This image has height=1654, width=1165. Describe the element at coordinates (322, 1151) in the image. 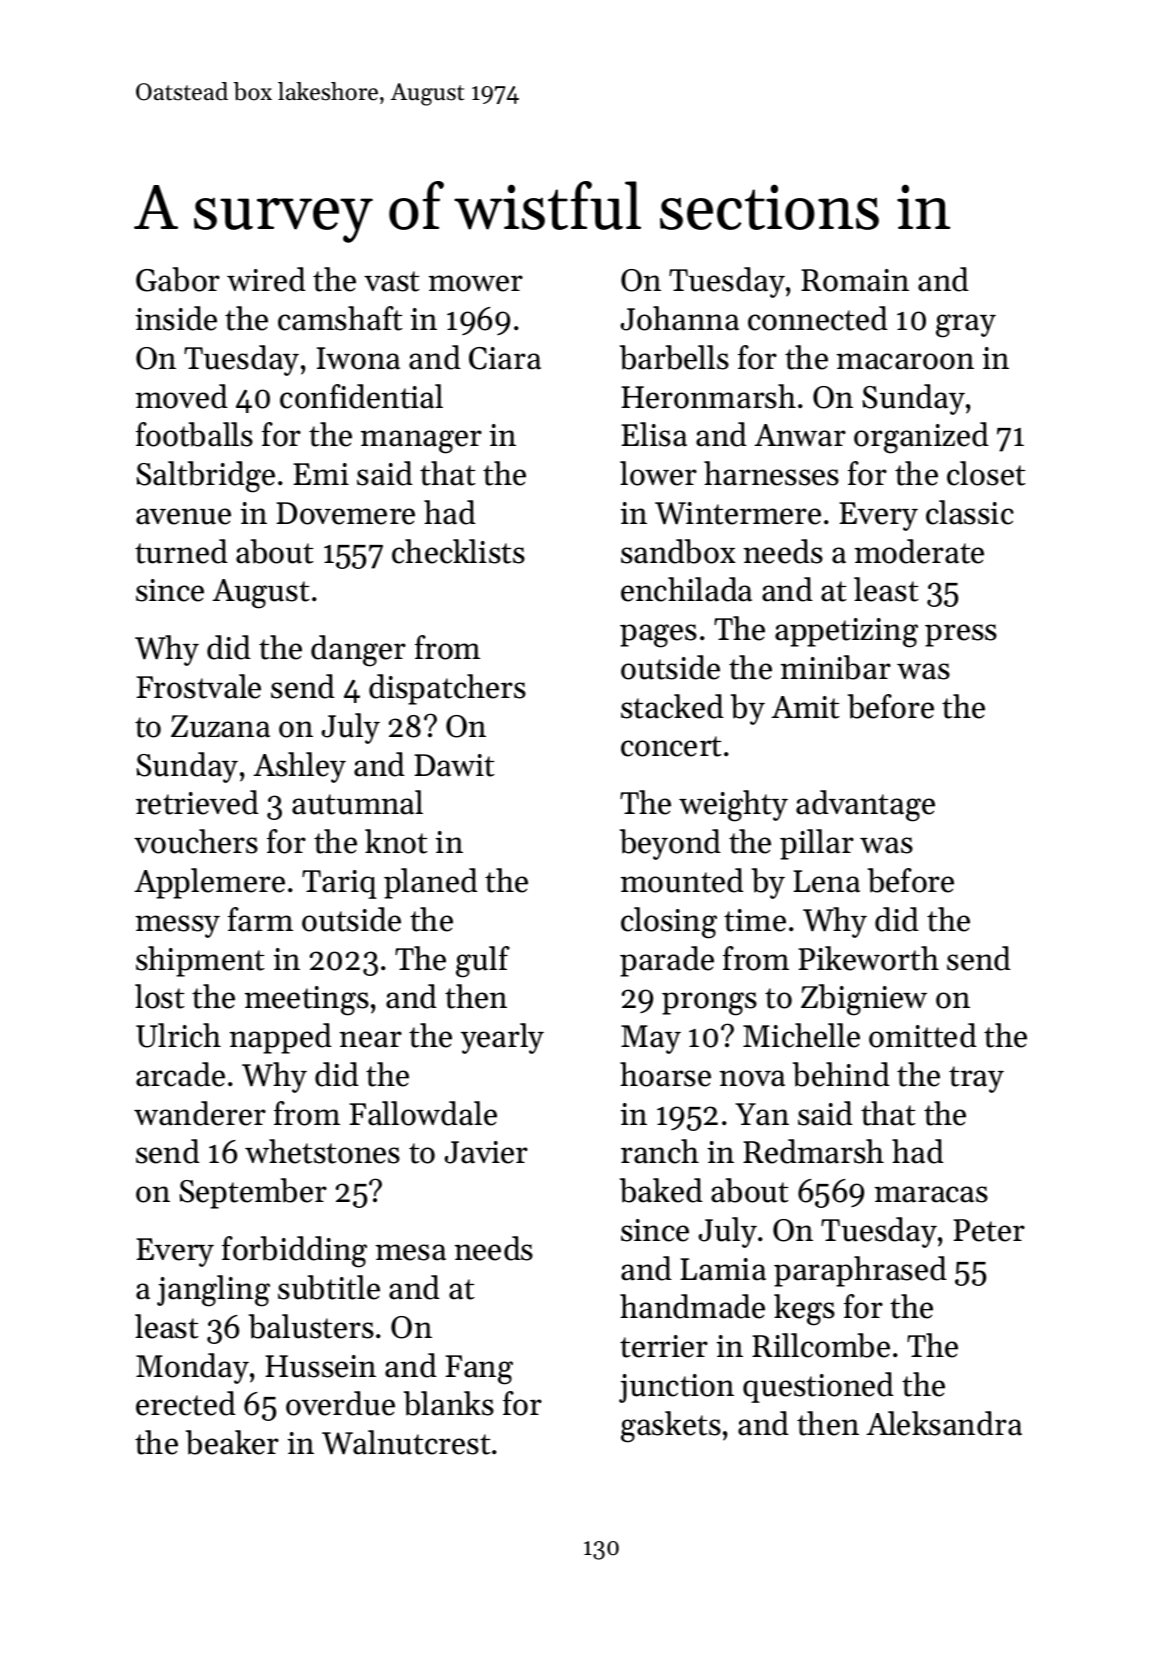

I see `whetstones` at that location.
